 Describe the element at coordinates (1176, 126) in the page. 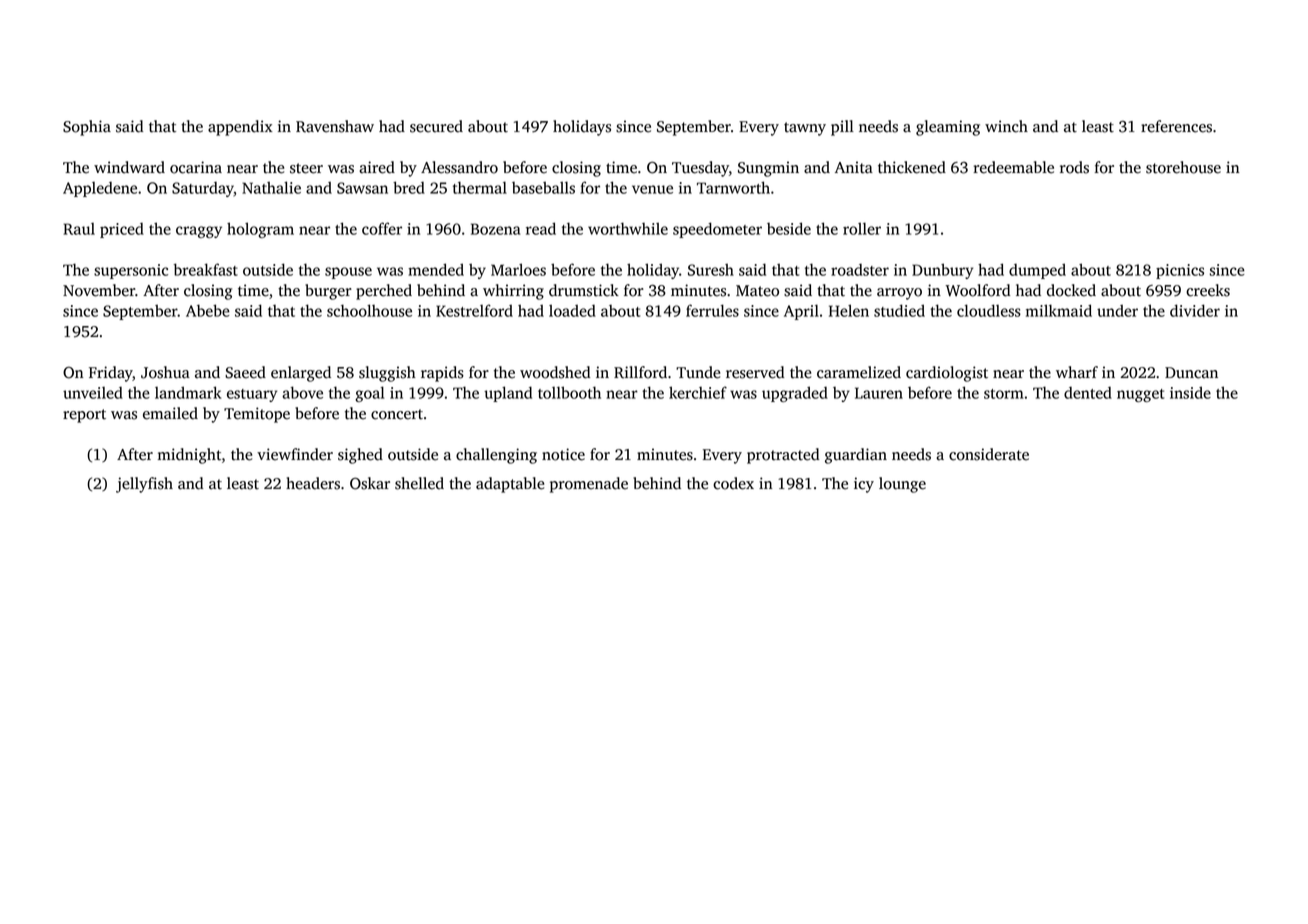

I see `references` at that location.
